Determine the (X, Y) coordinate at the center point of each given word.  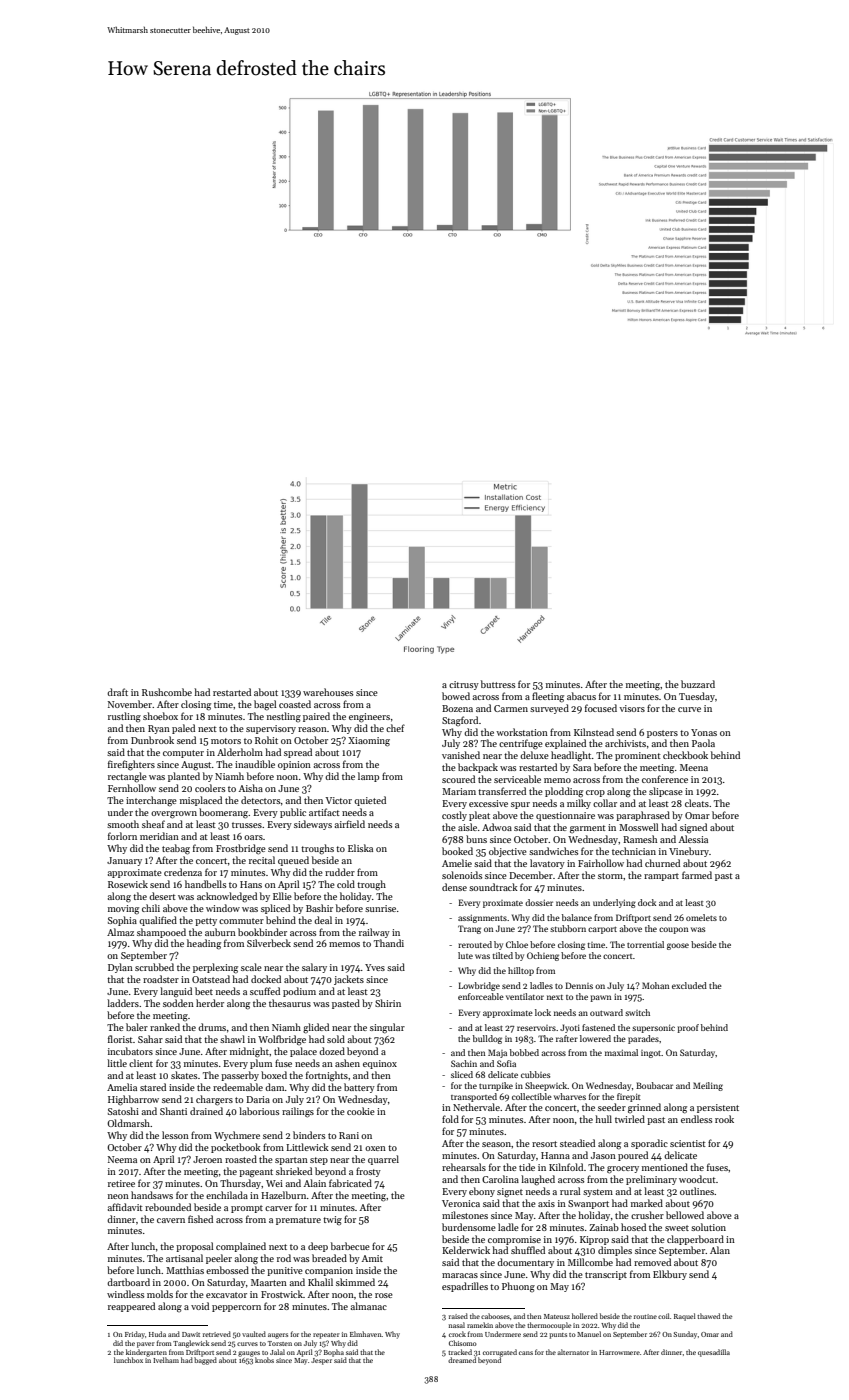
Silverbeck (269, 943)
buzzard (698, 684)
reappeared (131, 1307)
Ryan (159, 729)
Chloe (517, 944)
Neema (122, 1159)
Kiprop (594, 1240)
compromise (514, 1240)
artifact (324, 812)
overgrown (174, 815)
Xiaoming (369, 742)
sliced (462, 1074)
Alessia (693, 839)
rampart (661, 877)
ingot (651, 1054)
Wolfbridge (282, 1040)
